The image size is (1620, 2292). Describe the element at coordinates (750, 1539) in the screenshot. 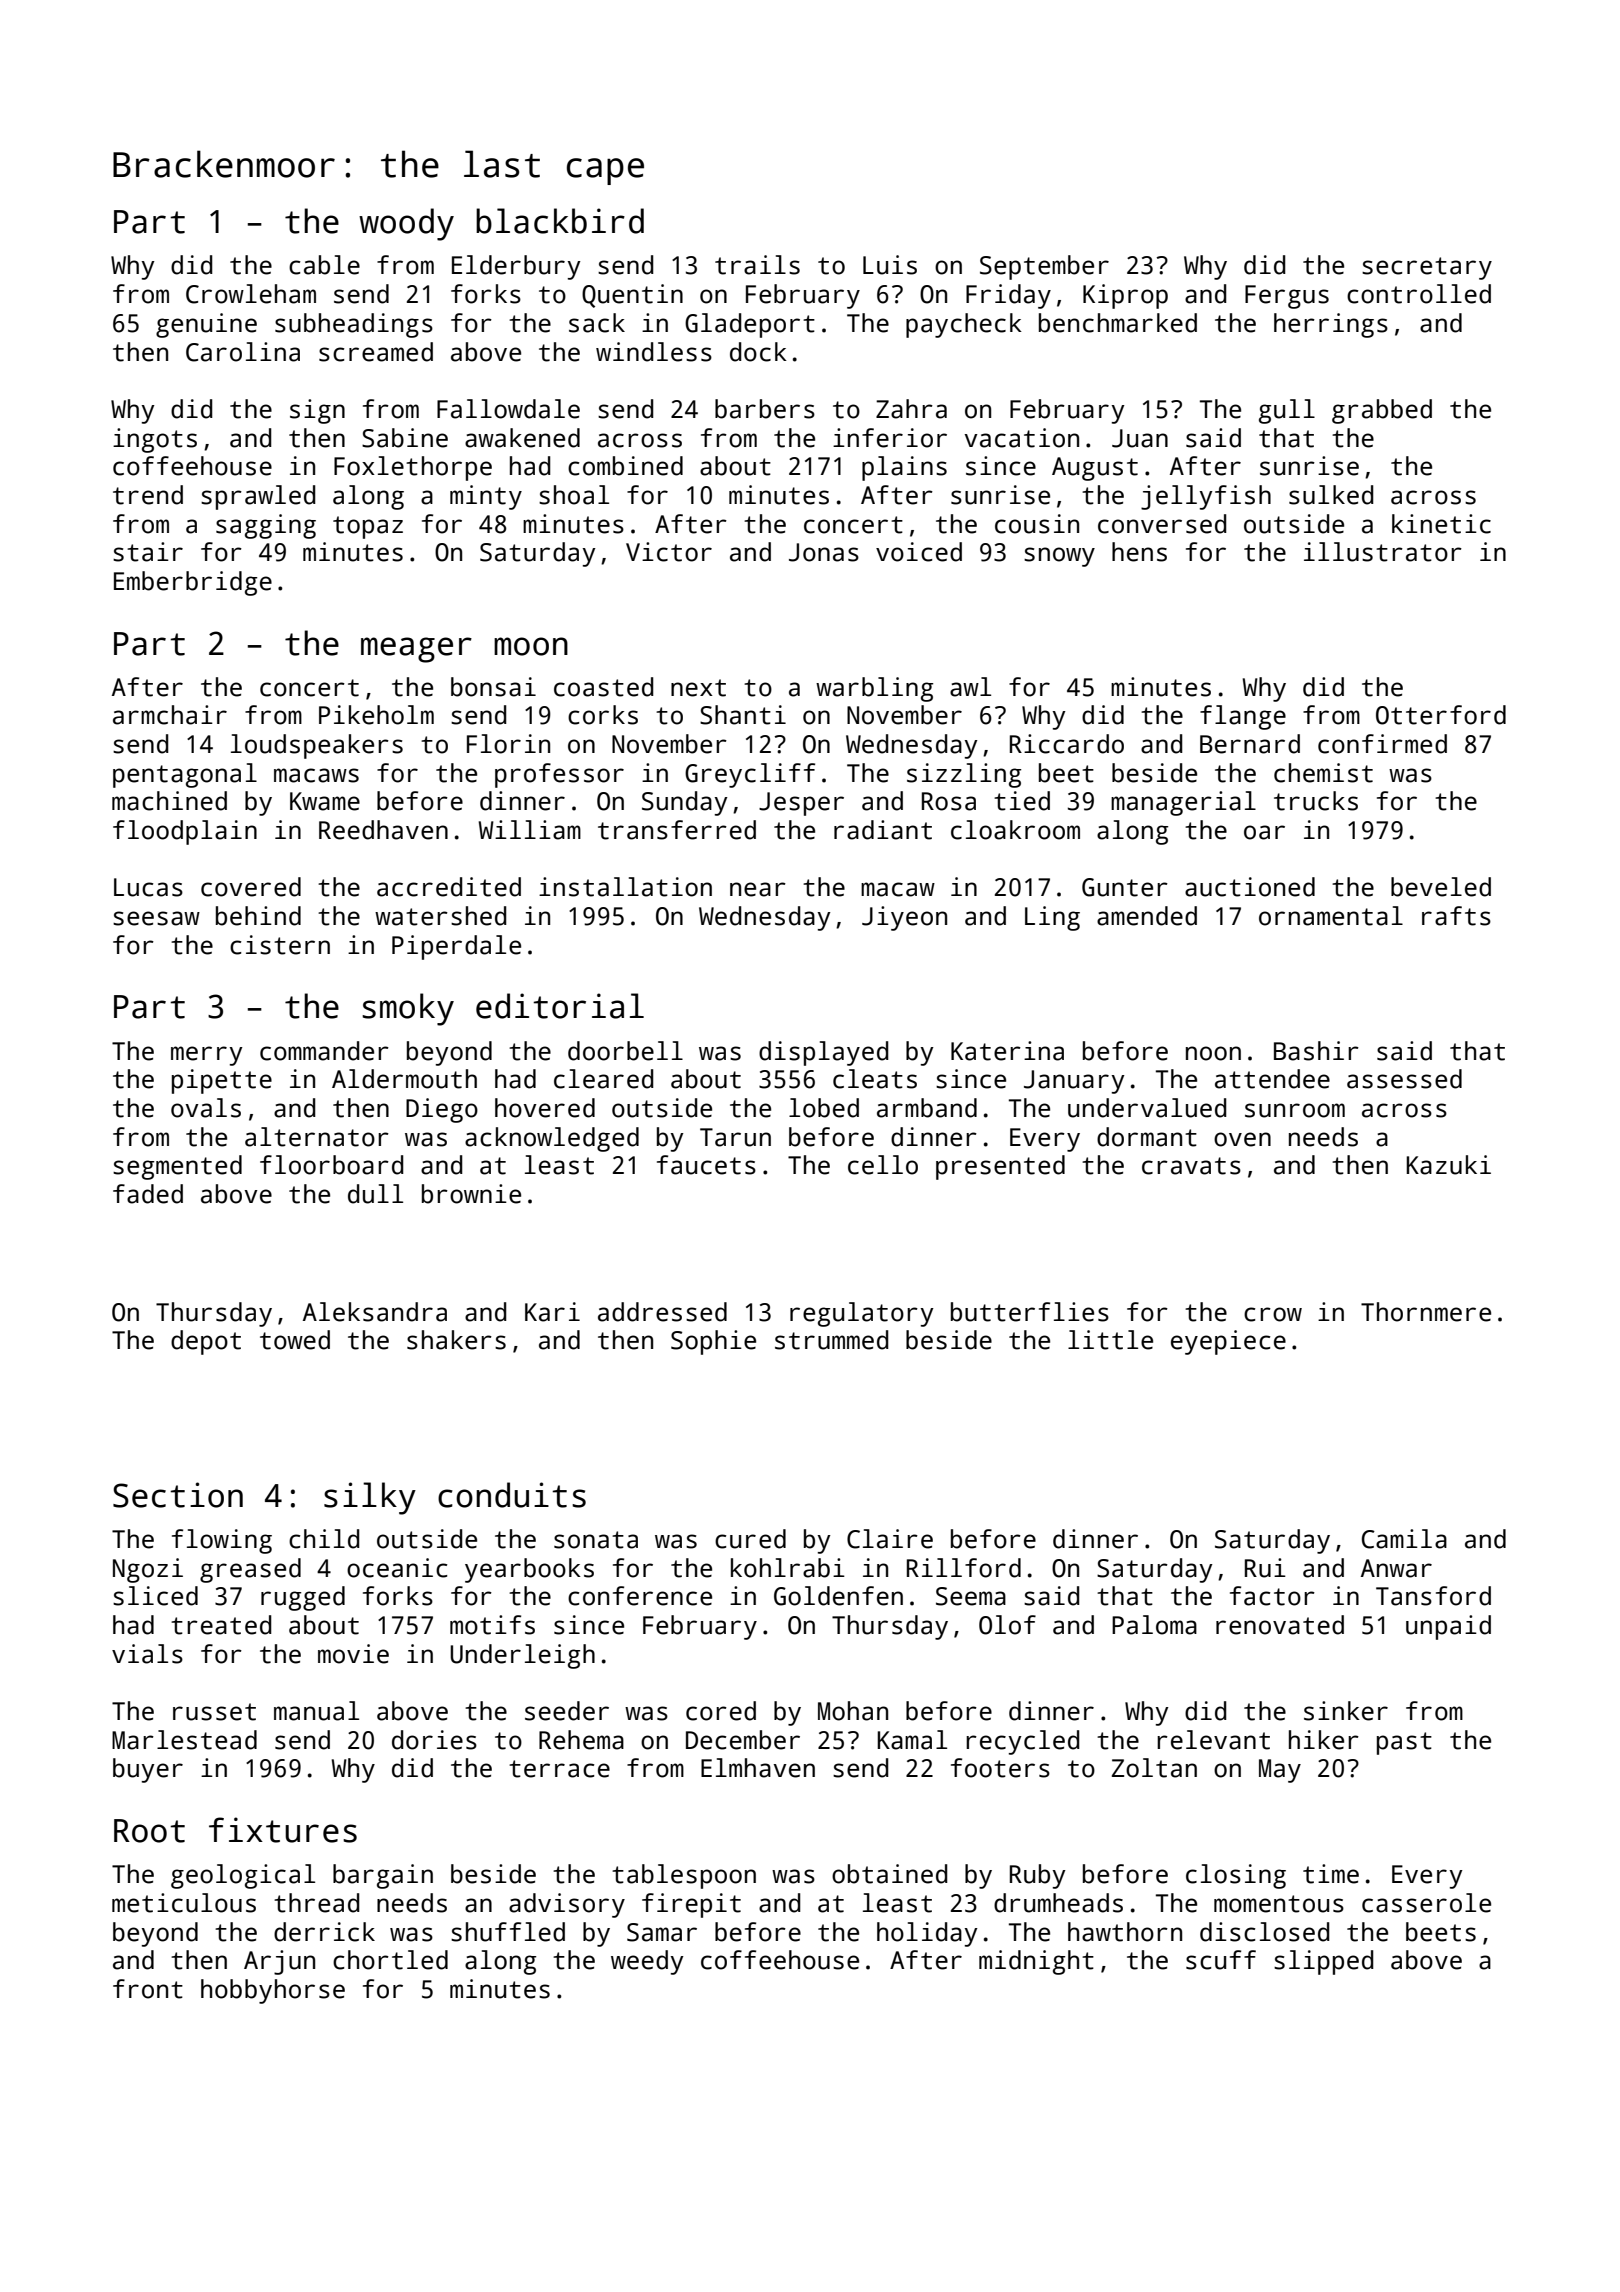

I see `cured` at that location.
